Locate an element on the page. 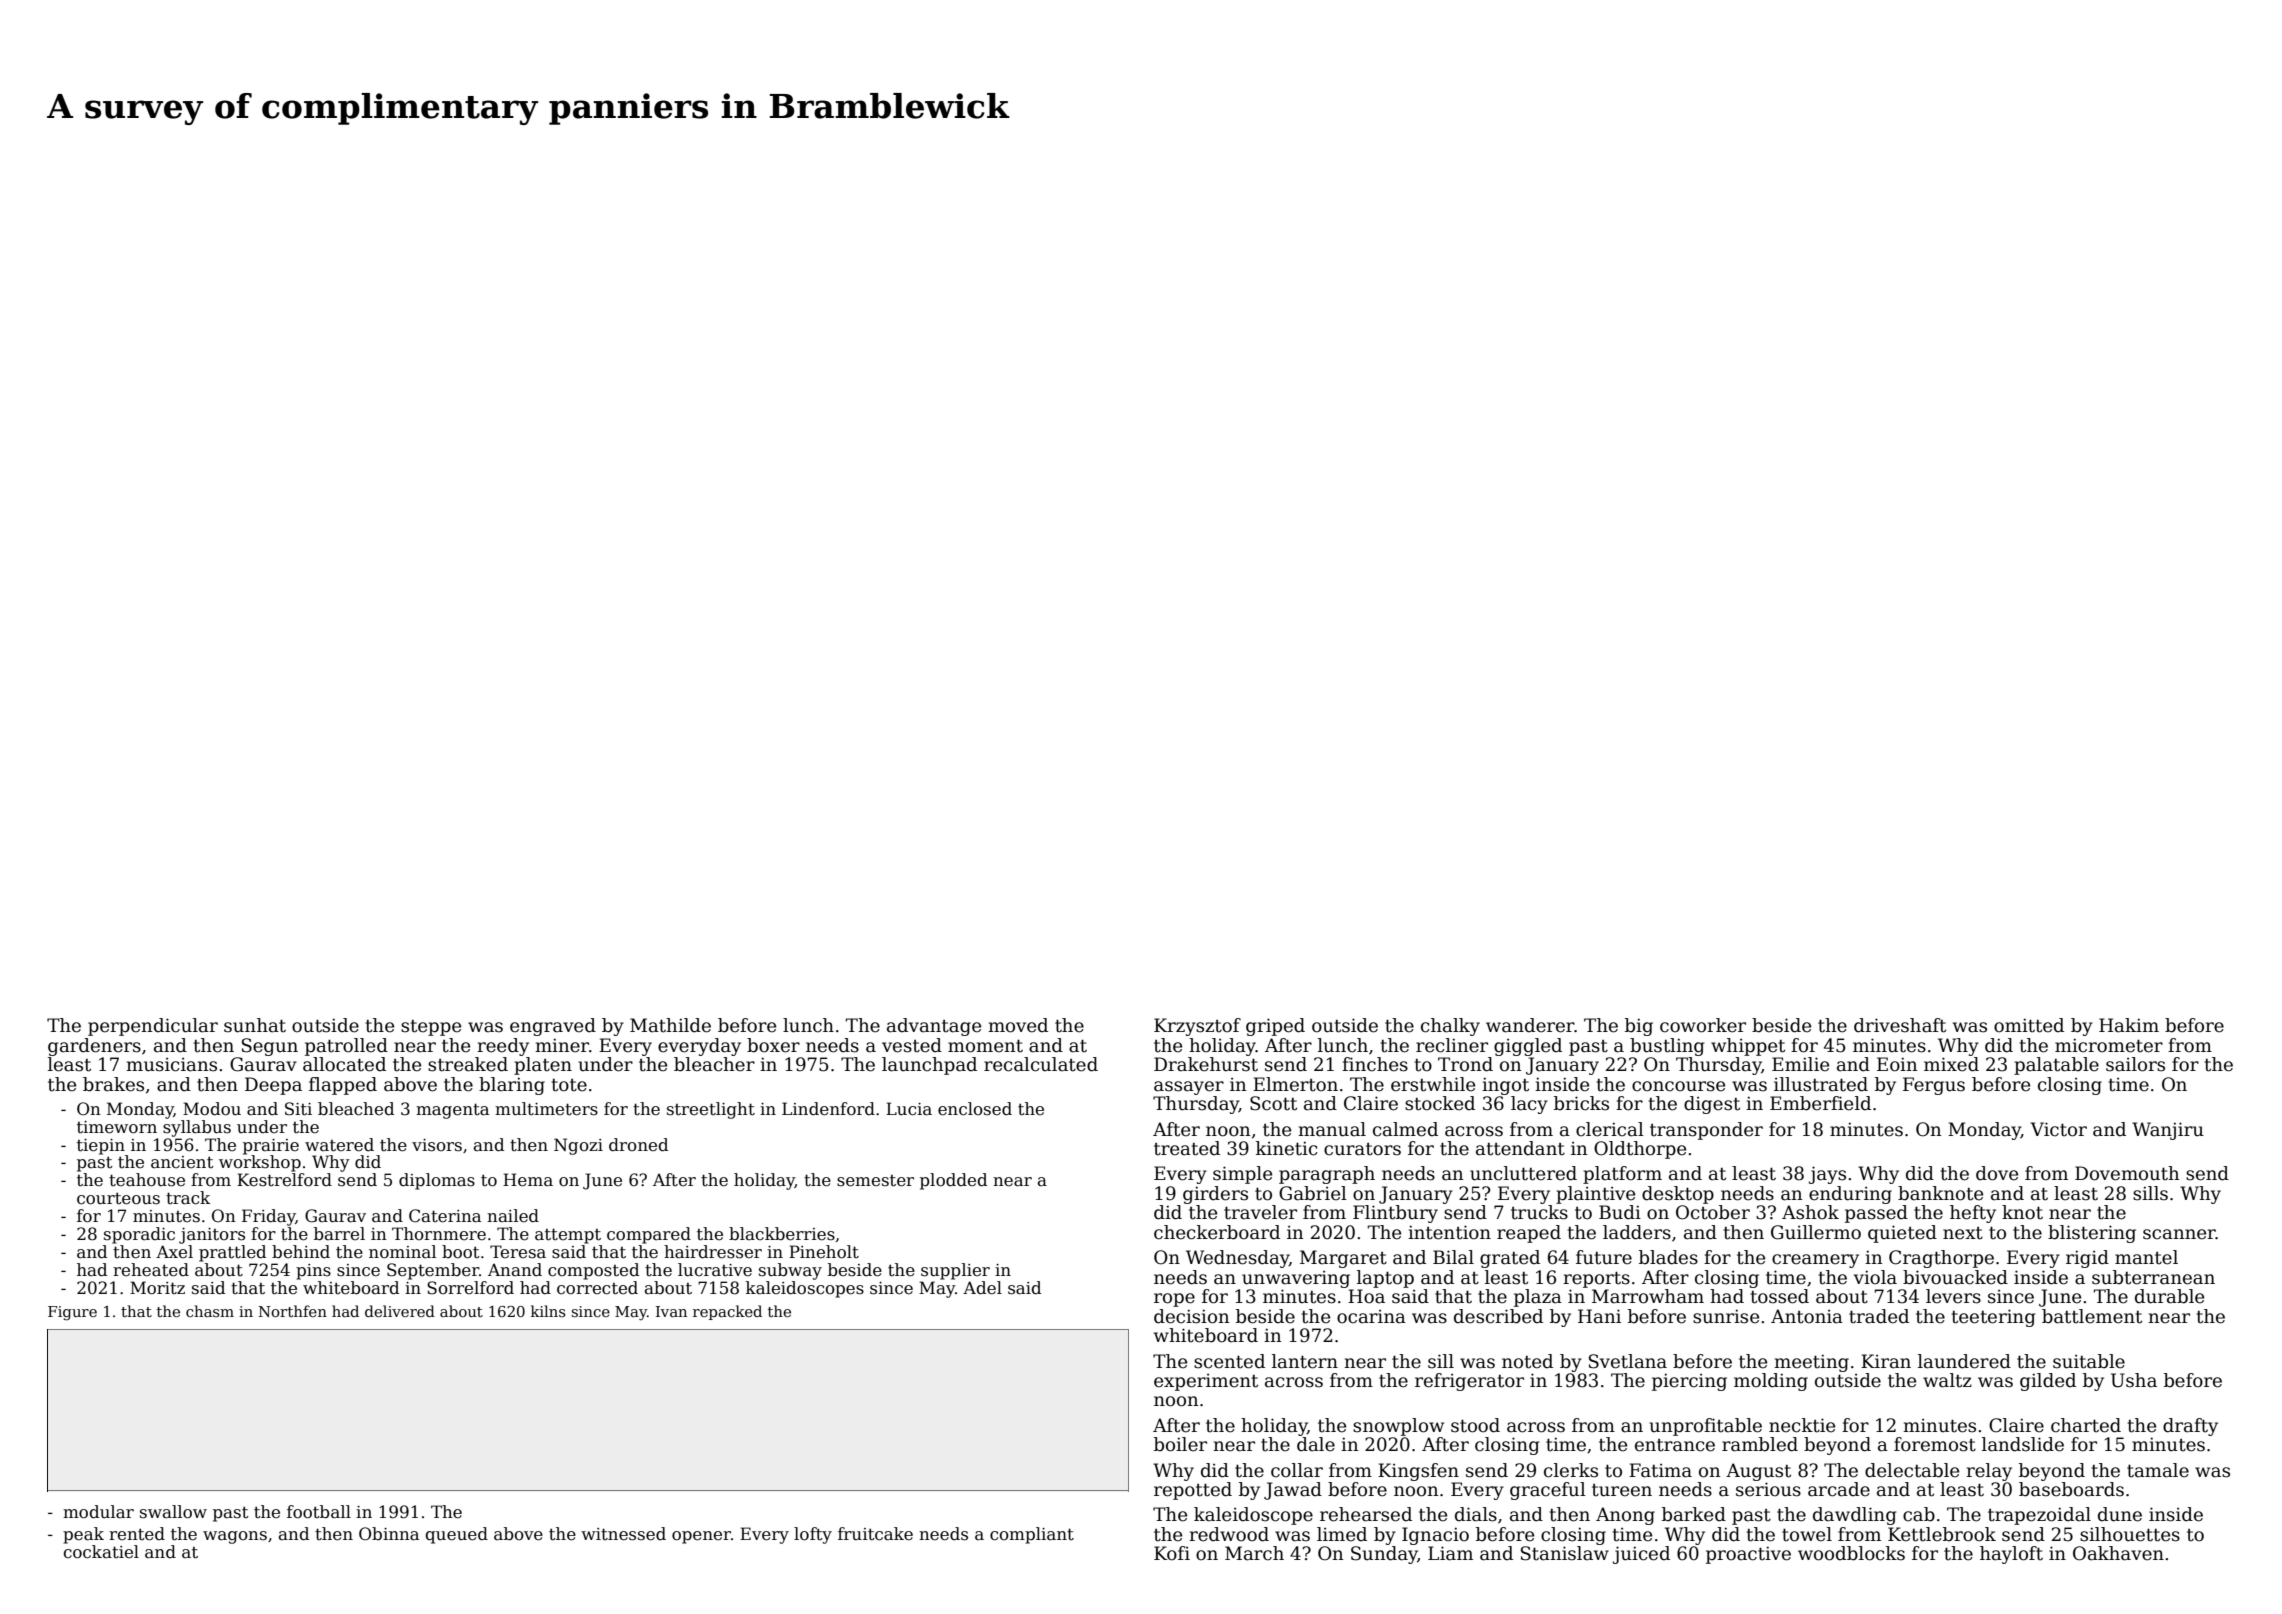 The width and height of the document is (2282, 1614). delectable is located at coordinates (1912, 1470).
